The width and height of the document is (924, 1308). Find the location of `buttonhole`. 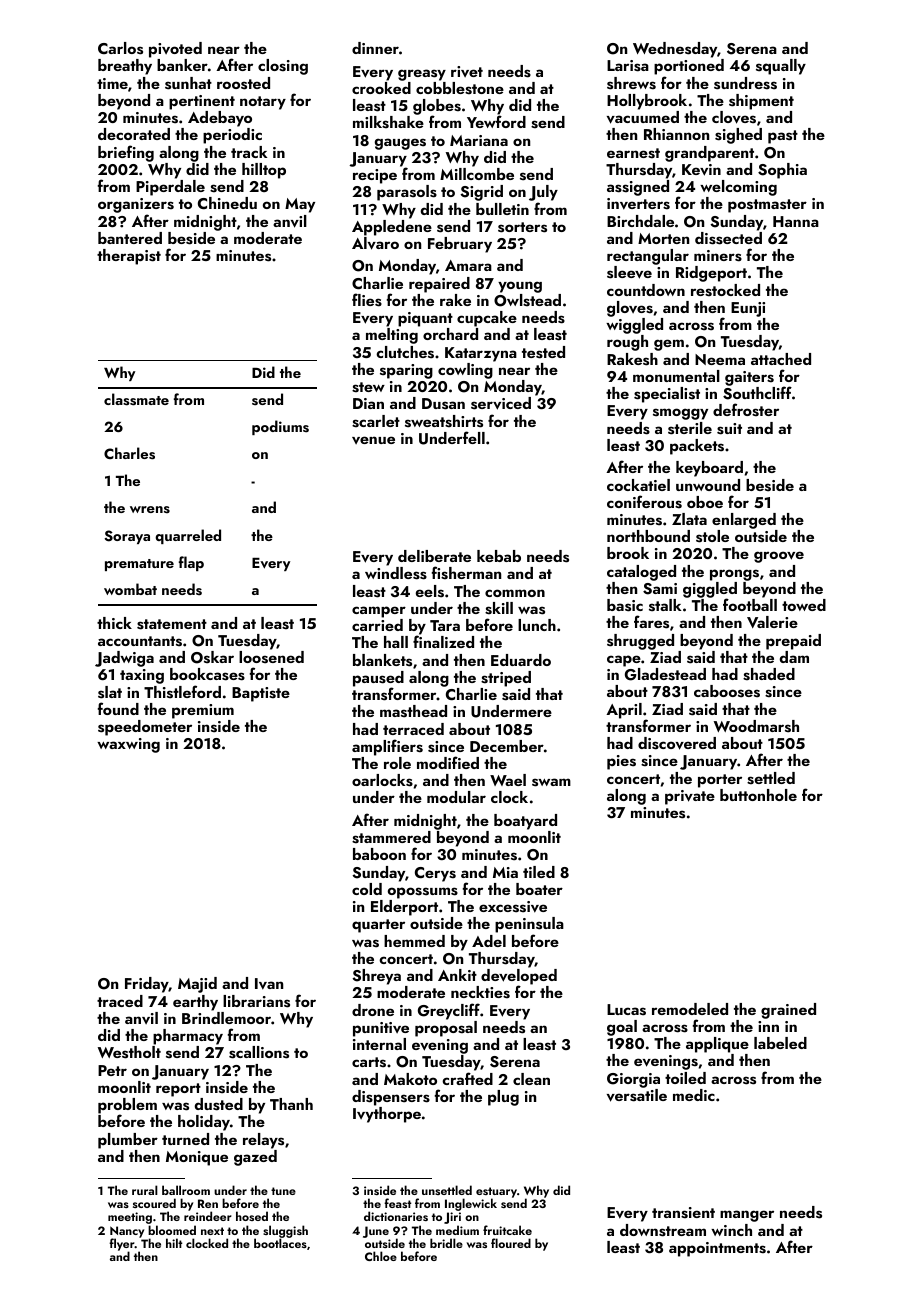

buttonhole is located at coordinates (758, 795).
